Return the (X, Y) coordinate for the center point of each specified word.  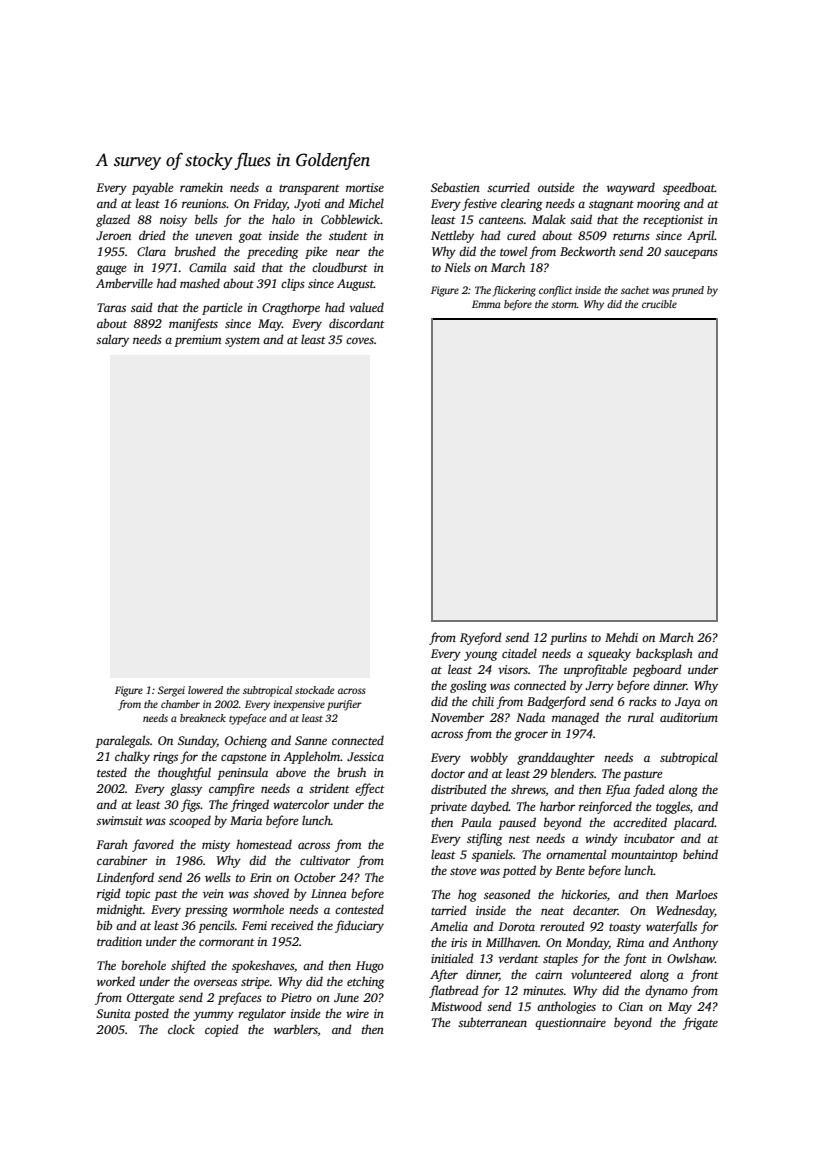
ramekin (201, 187)
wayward (631, 188)
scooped (190, 821)
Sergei (171, 691)
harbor (557, 806)
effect (370, 789)
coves (360, 340)
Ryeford (481, 638)
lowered (205, 690)
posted (151, 1014)
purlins (568, 638)
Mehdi (621, 637)
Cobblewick (350, 219)
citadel (519, 653)
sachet (635, 290)
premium (197, 341)
